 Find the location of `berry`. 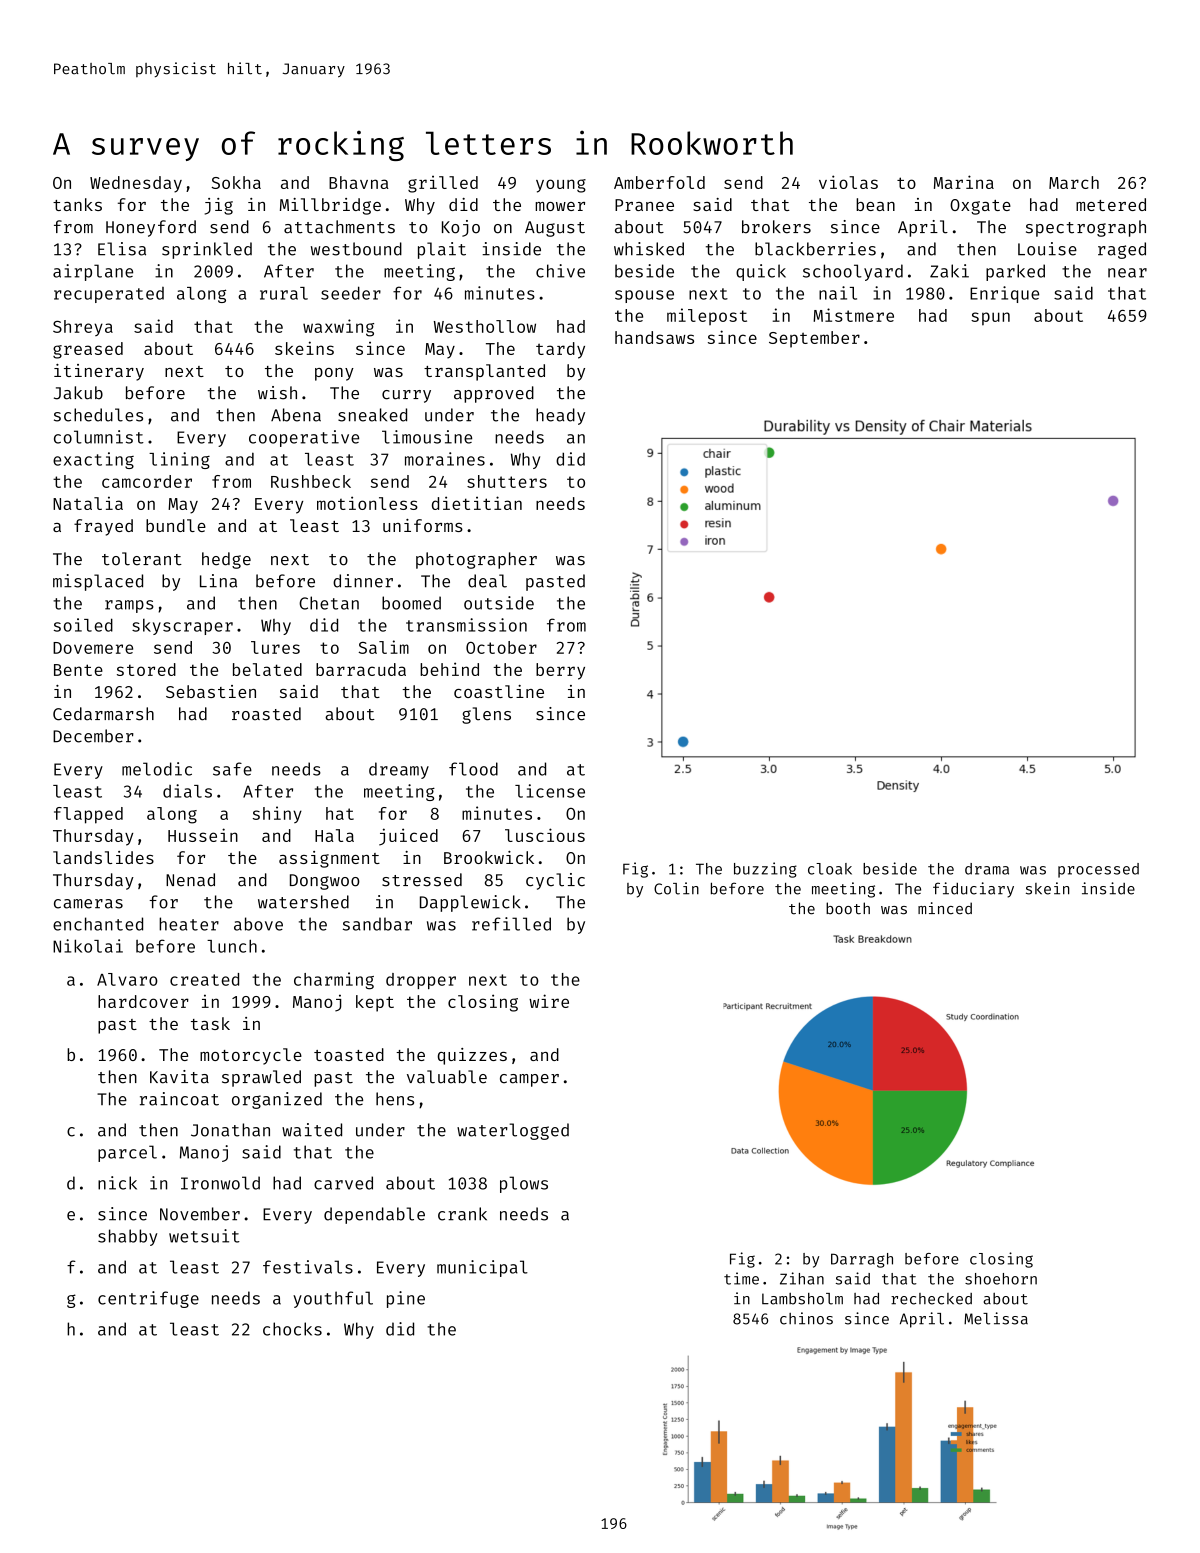

berry is located at coordinates (560, 671).
